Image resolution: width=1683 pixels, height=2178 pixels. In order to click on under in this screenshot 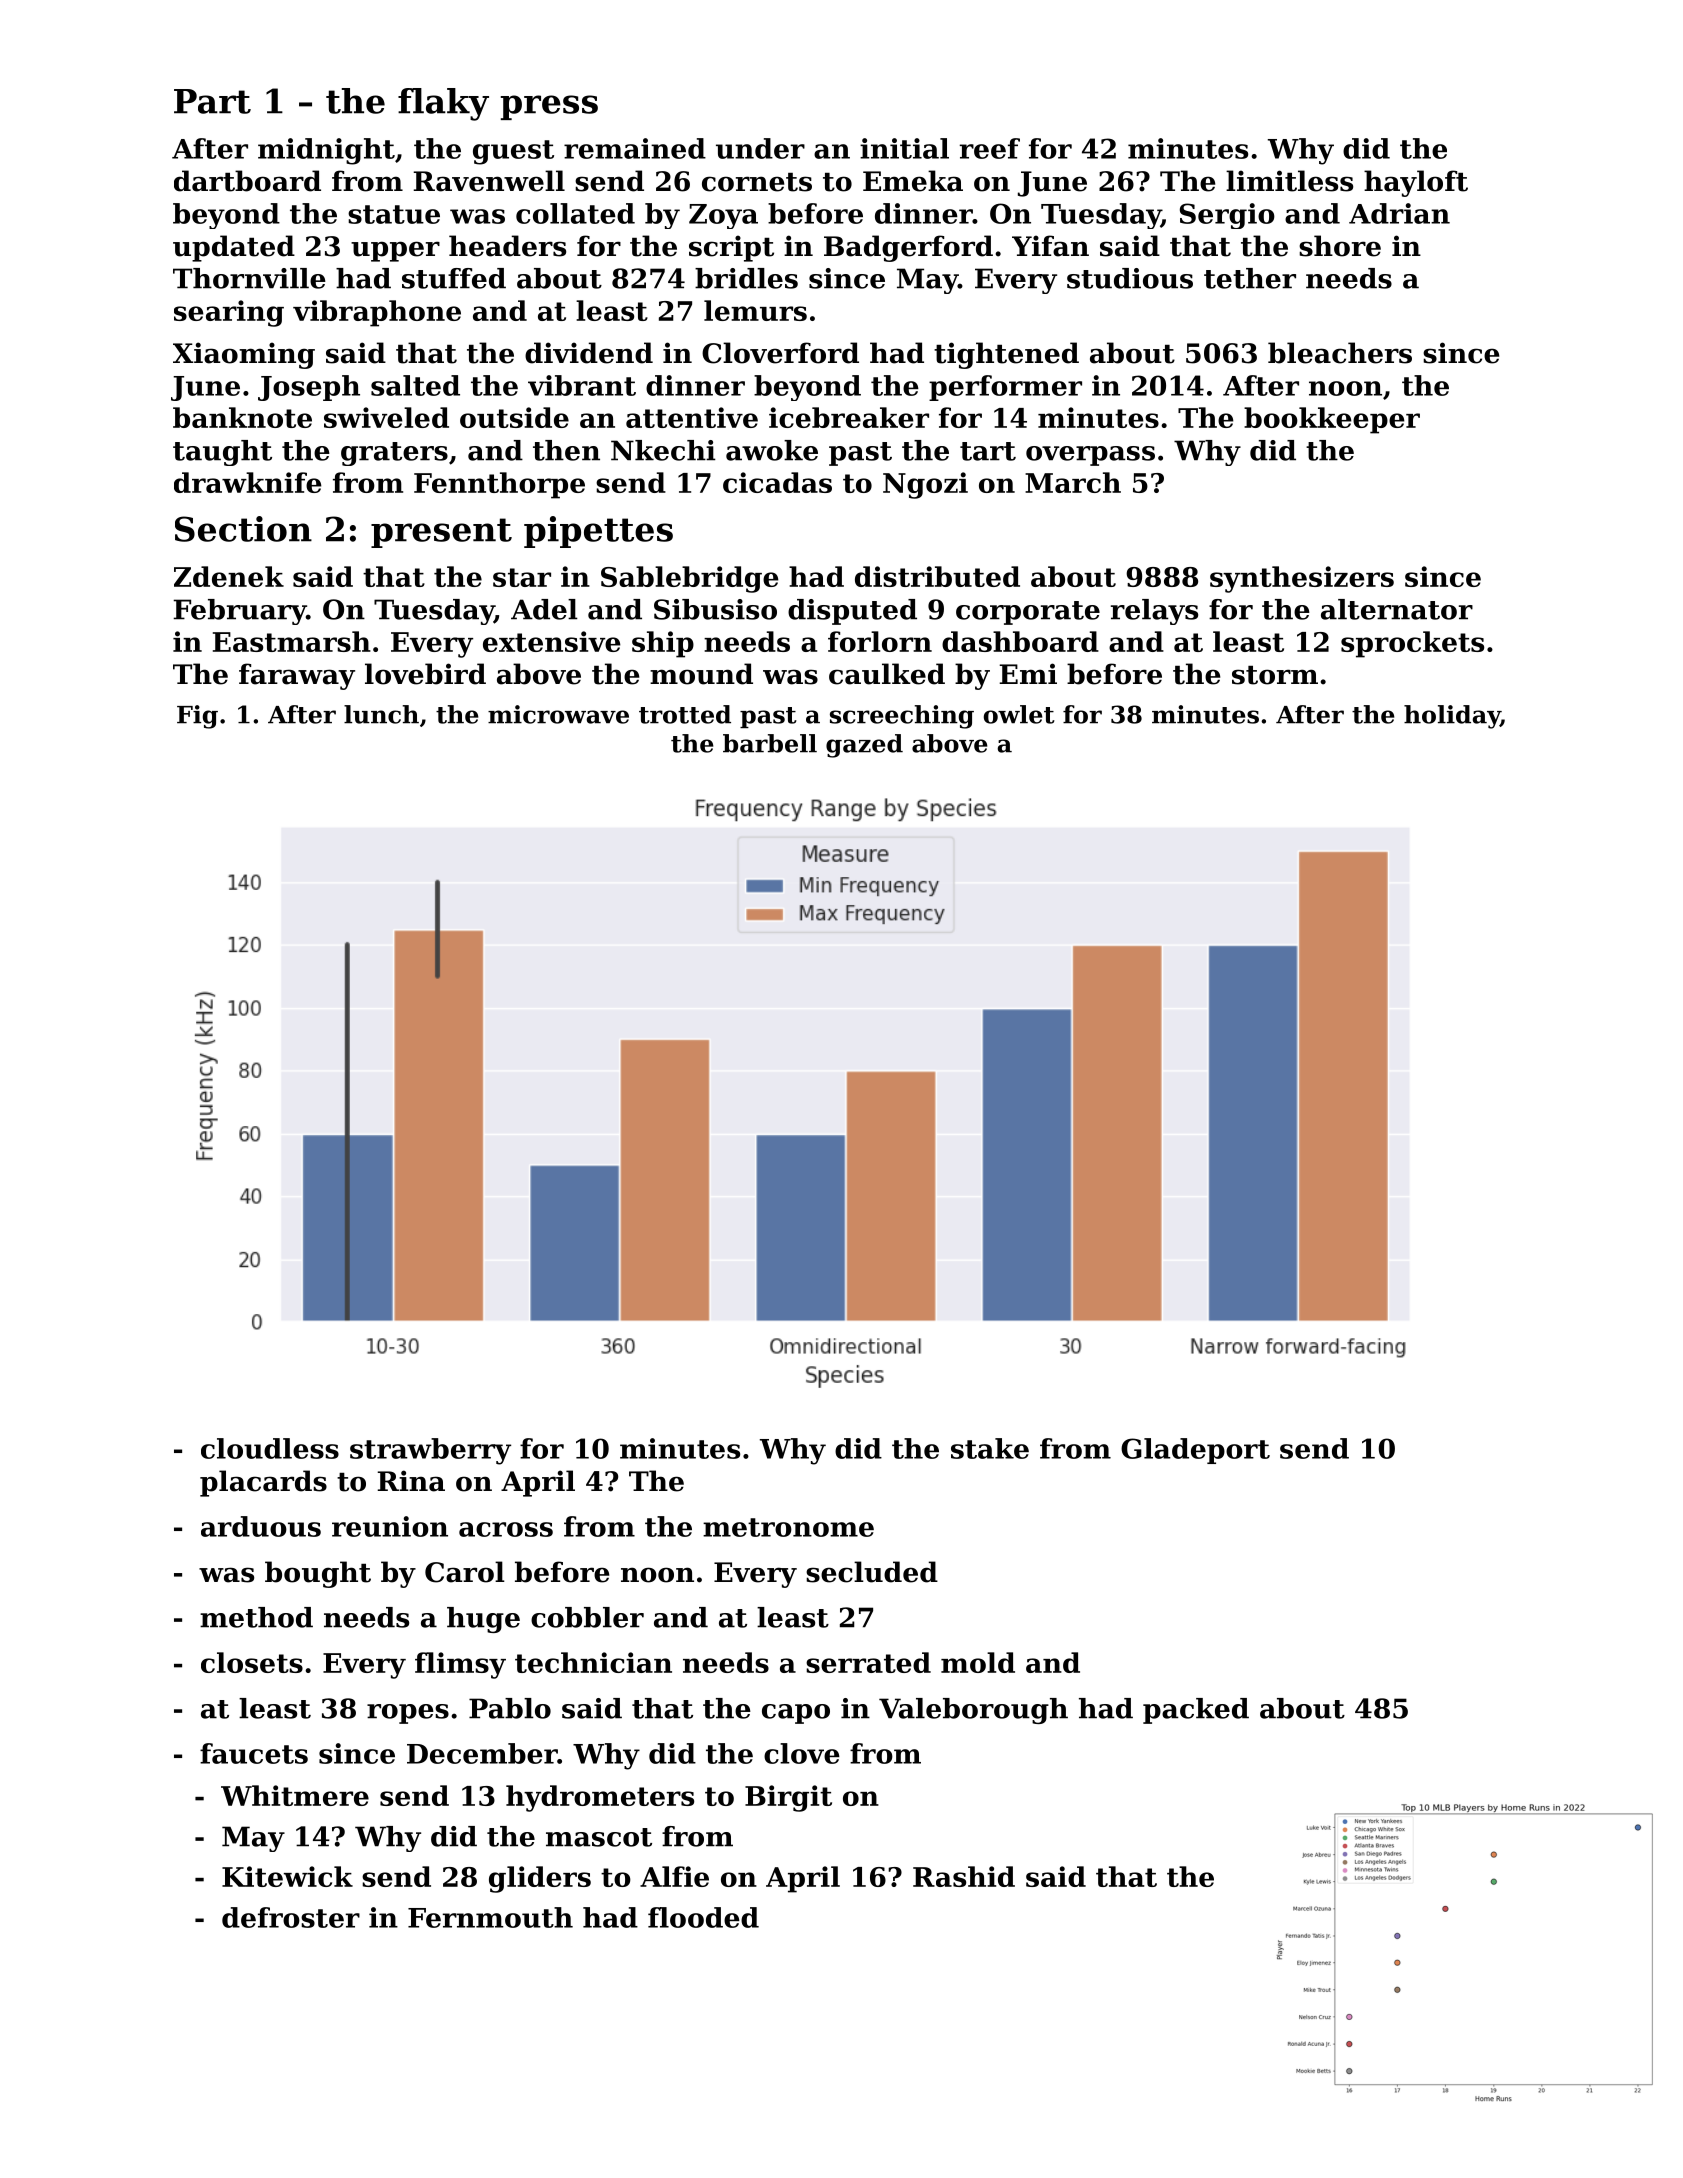, I will do `click(760, 148)`.
